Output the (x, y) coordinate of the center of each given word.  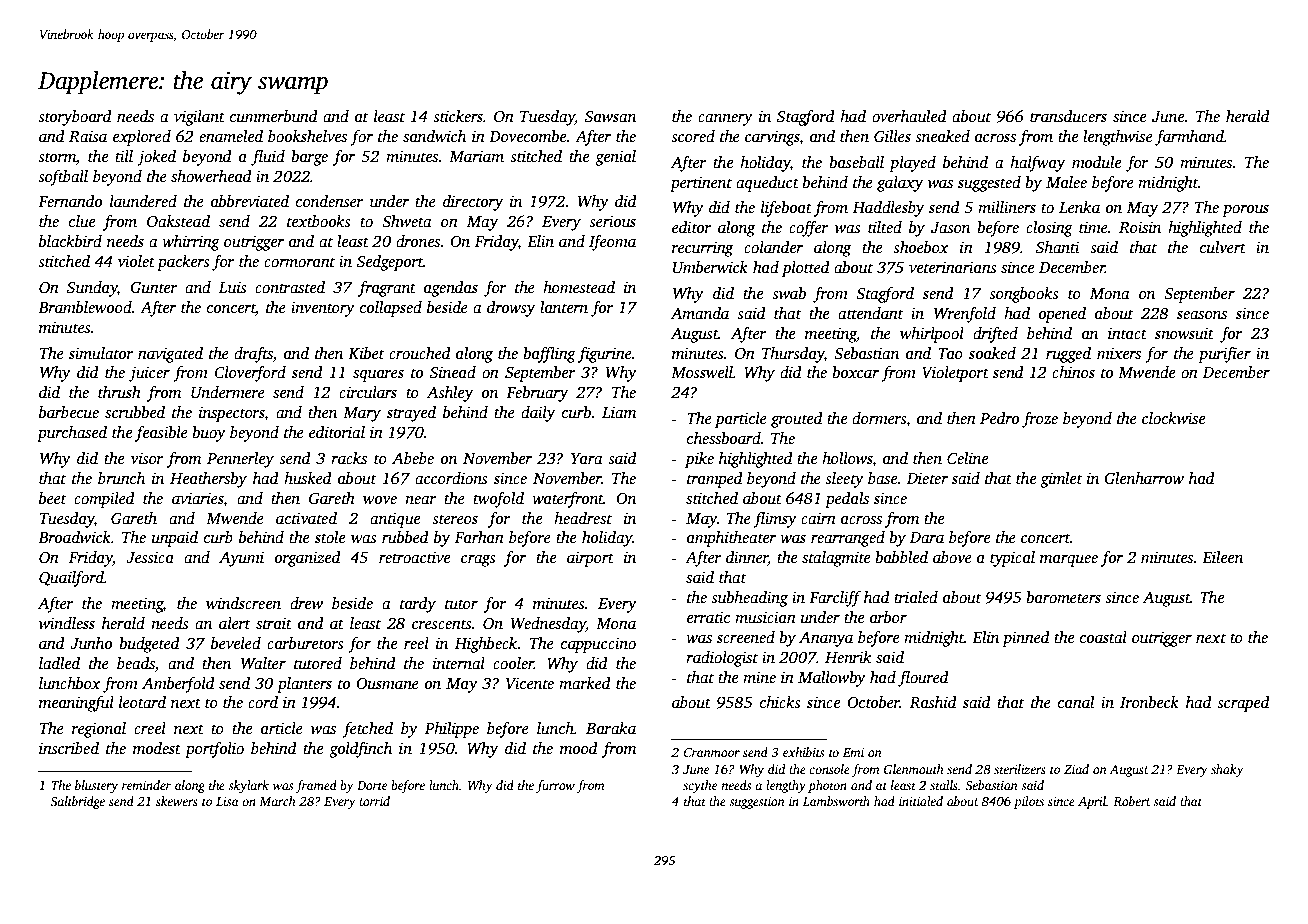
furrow (555, 786)
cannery (725, 120)
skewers (177, 801)
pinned (1026, 639)
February (537, 394)
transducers (1068, 116)
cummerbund (274, 116)
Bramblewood (85, 307)
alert (235, 623)
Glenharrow (1144, 478)
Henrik (848, 657)
